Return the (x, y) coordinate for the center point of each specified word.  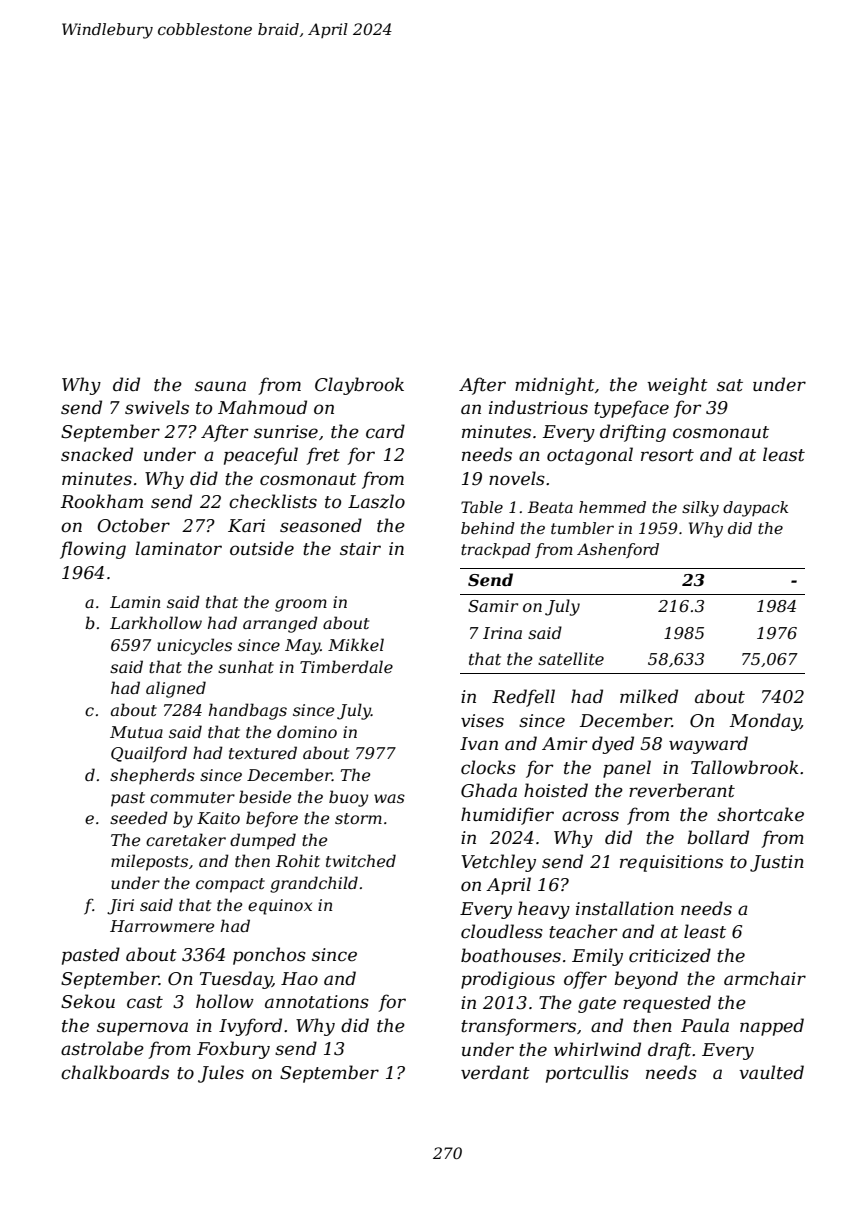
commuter (192, 797)
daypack (755, 509)
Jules (221, 1074)
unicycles (194, 646)
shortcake (760, 814)
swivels (157, 407)
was (389, 798)
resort (667, 455)
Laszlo (376, 501)
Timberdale (346, 666)
